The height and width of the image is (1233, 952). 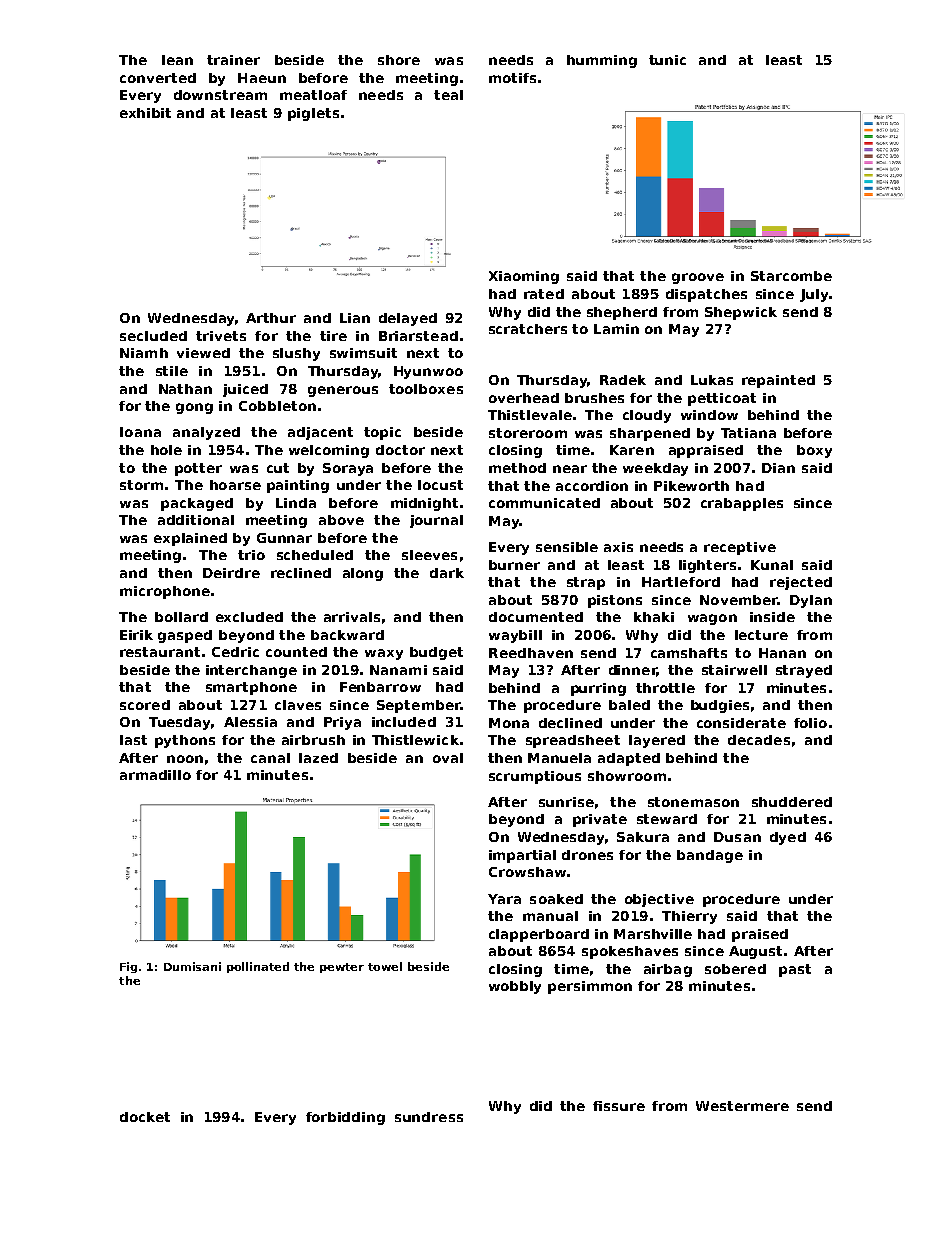 What do you see at coordinates (706, 295) in the image?
I see `dispatches` at bounding box center [706, 295].
